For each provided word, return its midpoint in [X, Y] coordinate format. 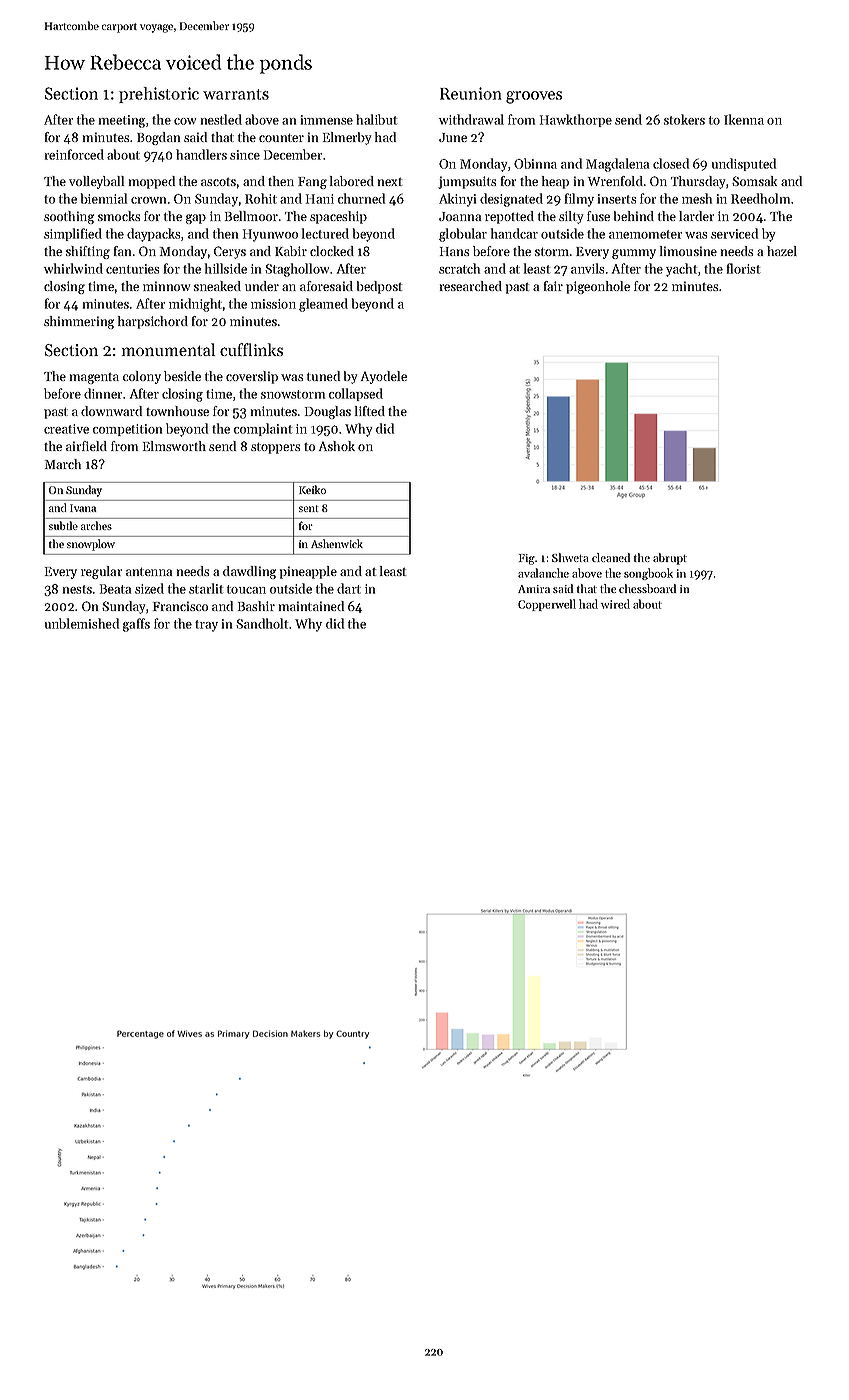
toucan [246, 589]
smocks [119, 216]
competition [127, 430]
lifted [370, 411]
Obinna [535, 163]
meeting [122, 121]
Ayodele [384, 377]
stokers [684, 119]
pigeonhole [598, 287]
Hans [454, 251]
